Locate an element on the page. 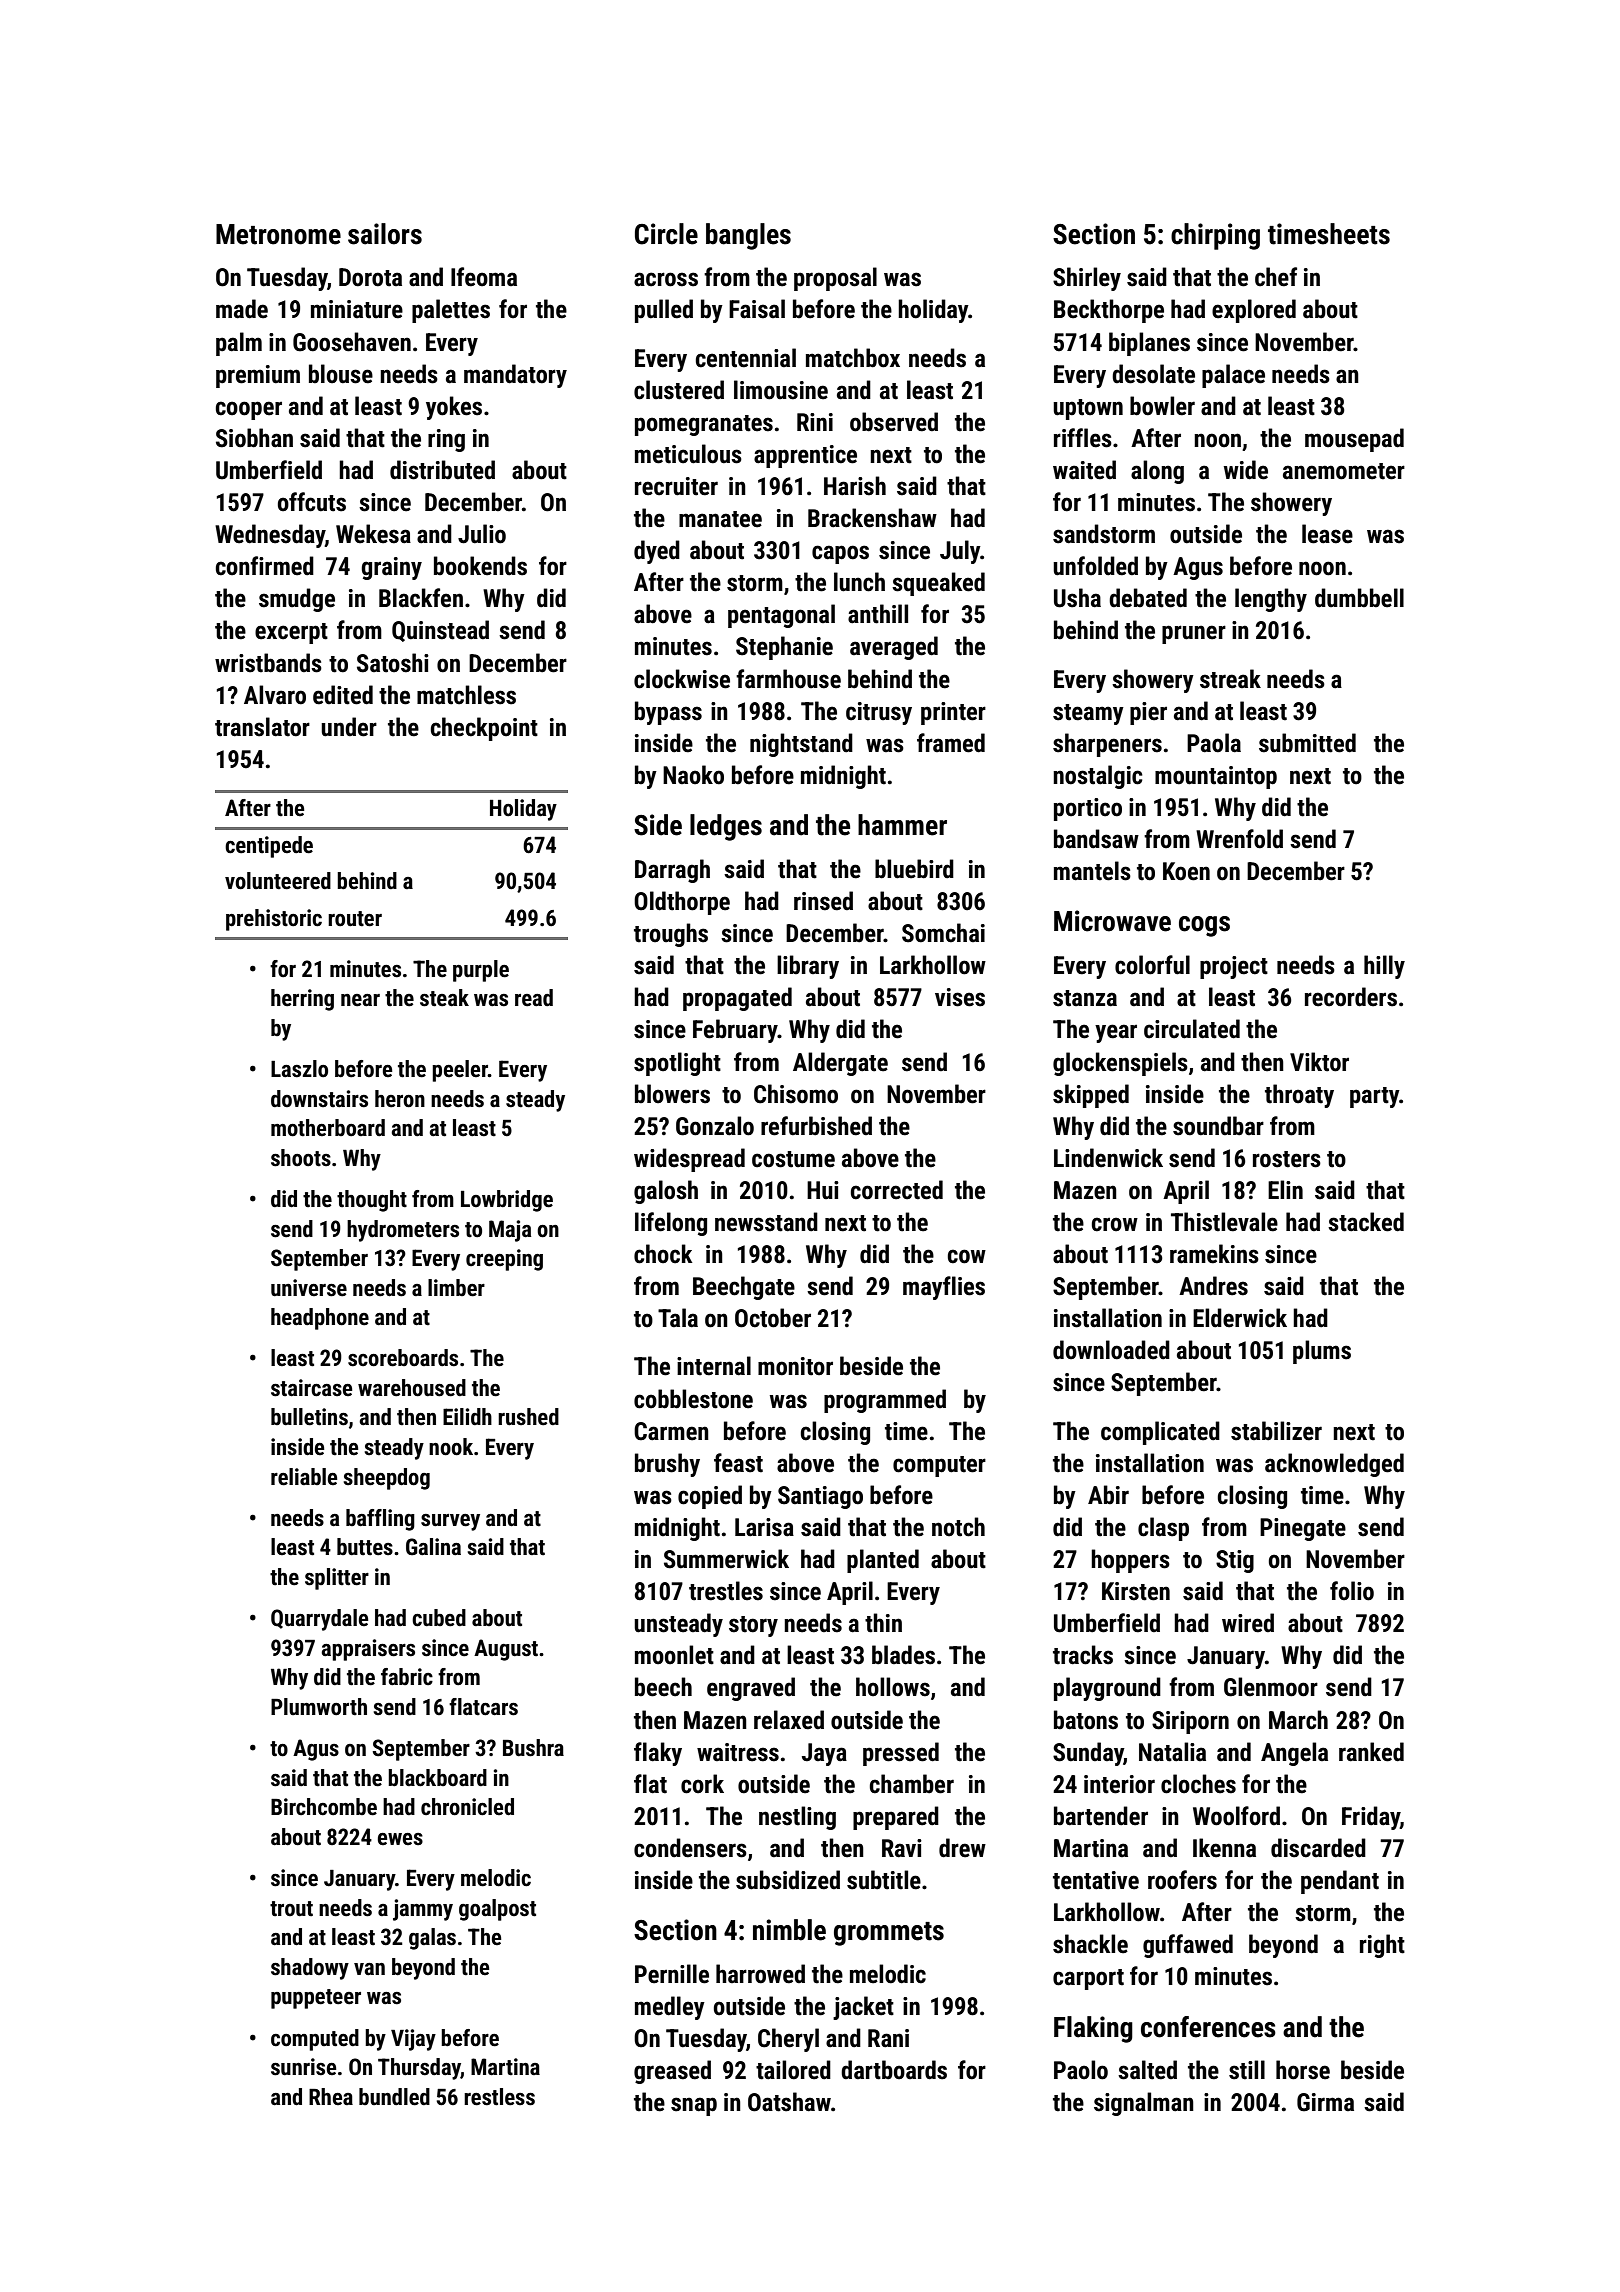 Image resolution: width=1620 pixels, height=2292 pixels. mousepad is located at coordinates (1354, 440).
